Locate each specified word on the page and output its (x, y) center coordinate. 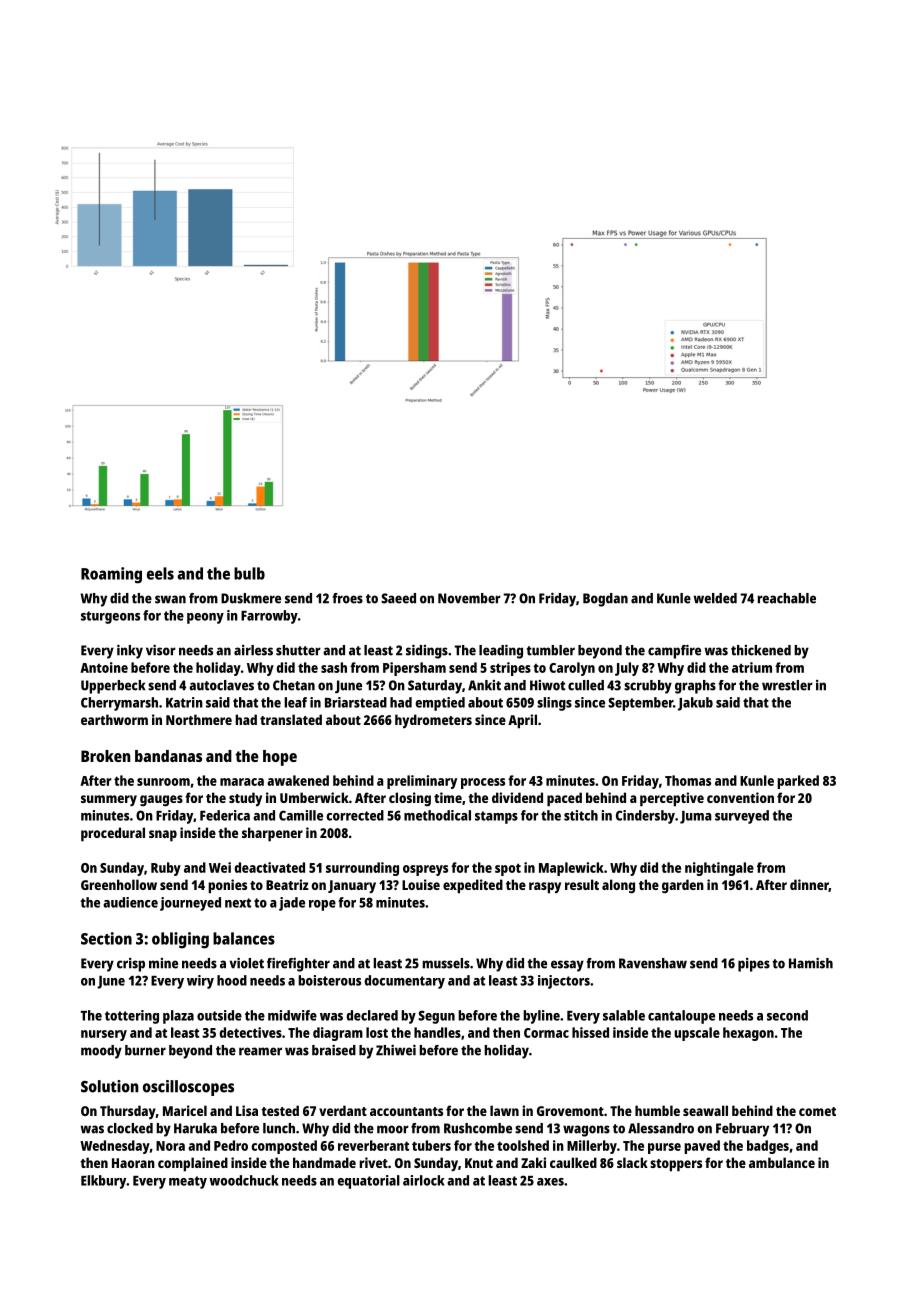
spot (508, 869)
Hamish (811, 963)
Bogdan (605, 600)
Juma (696, 817)
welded (715, 598)
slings (554, 704)
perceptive (672, 799)
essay (567, 966)
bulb (249, 573)
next (238, 903)
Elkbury (103, 1182)
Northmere (199, 719)
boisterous (329, 980)
